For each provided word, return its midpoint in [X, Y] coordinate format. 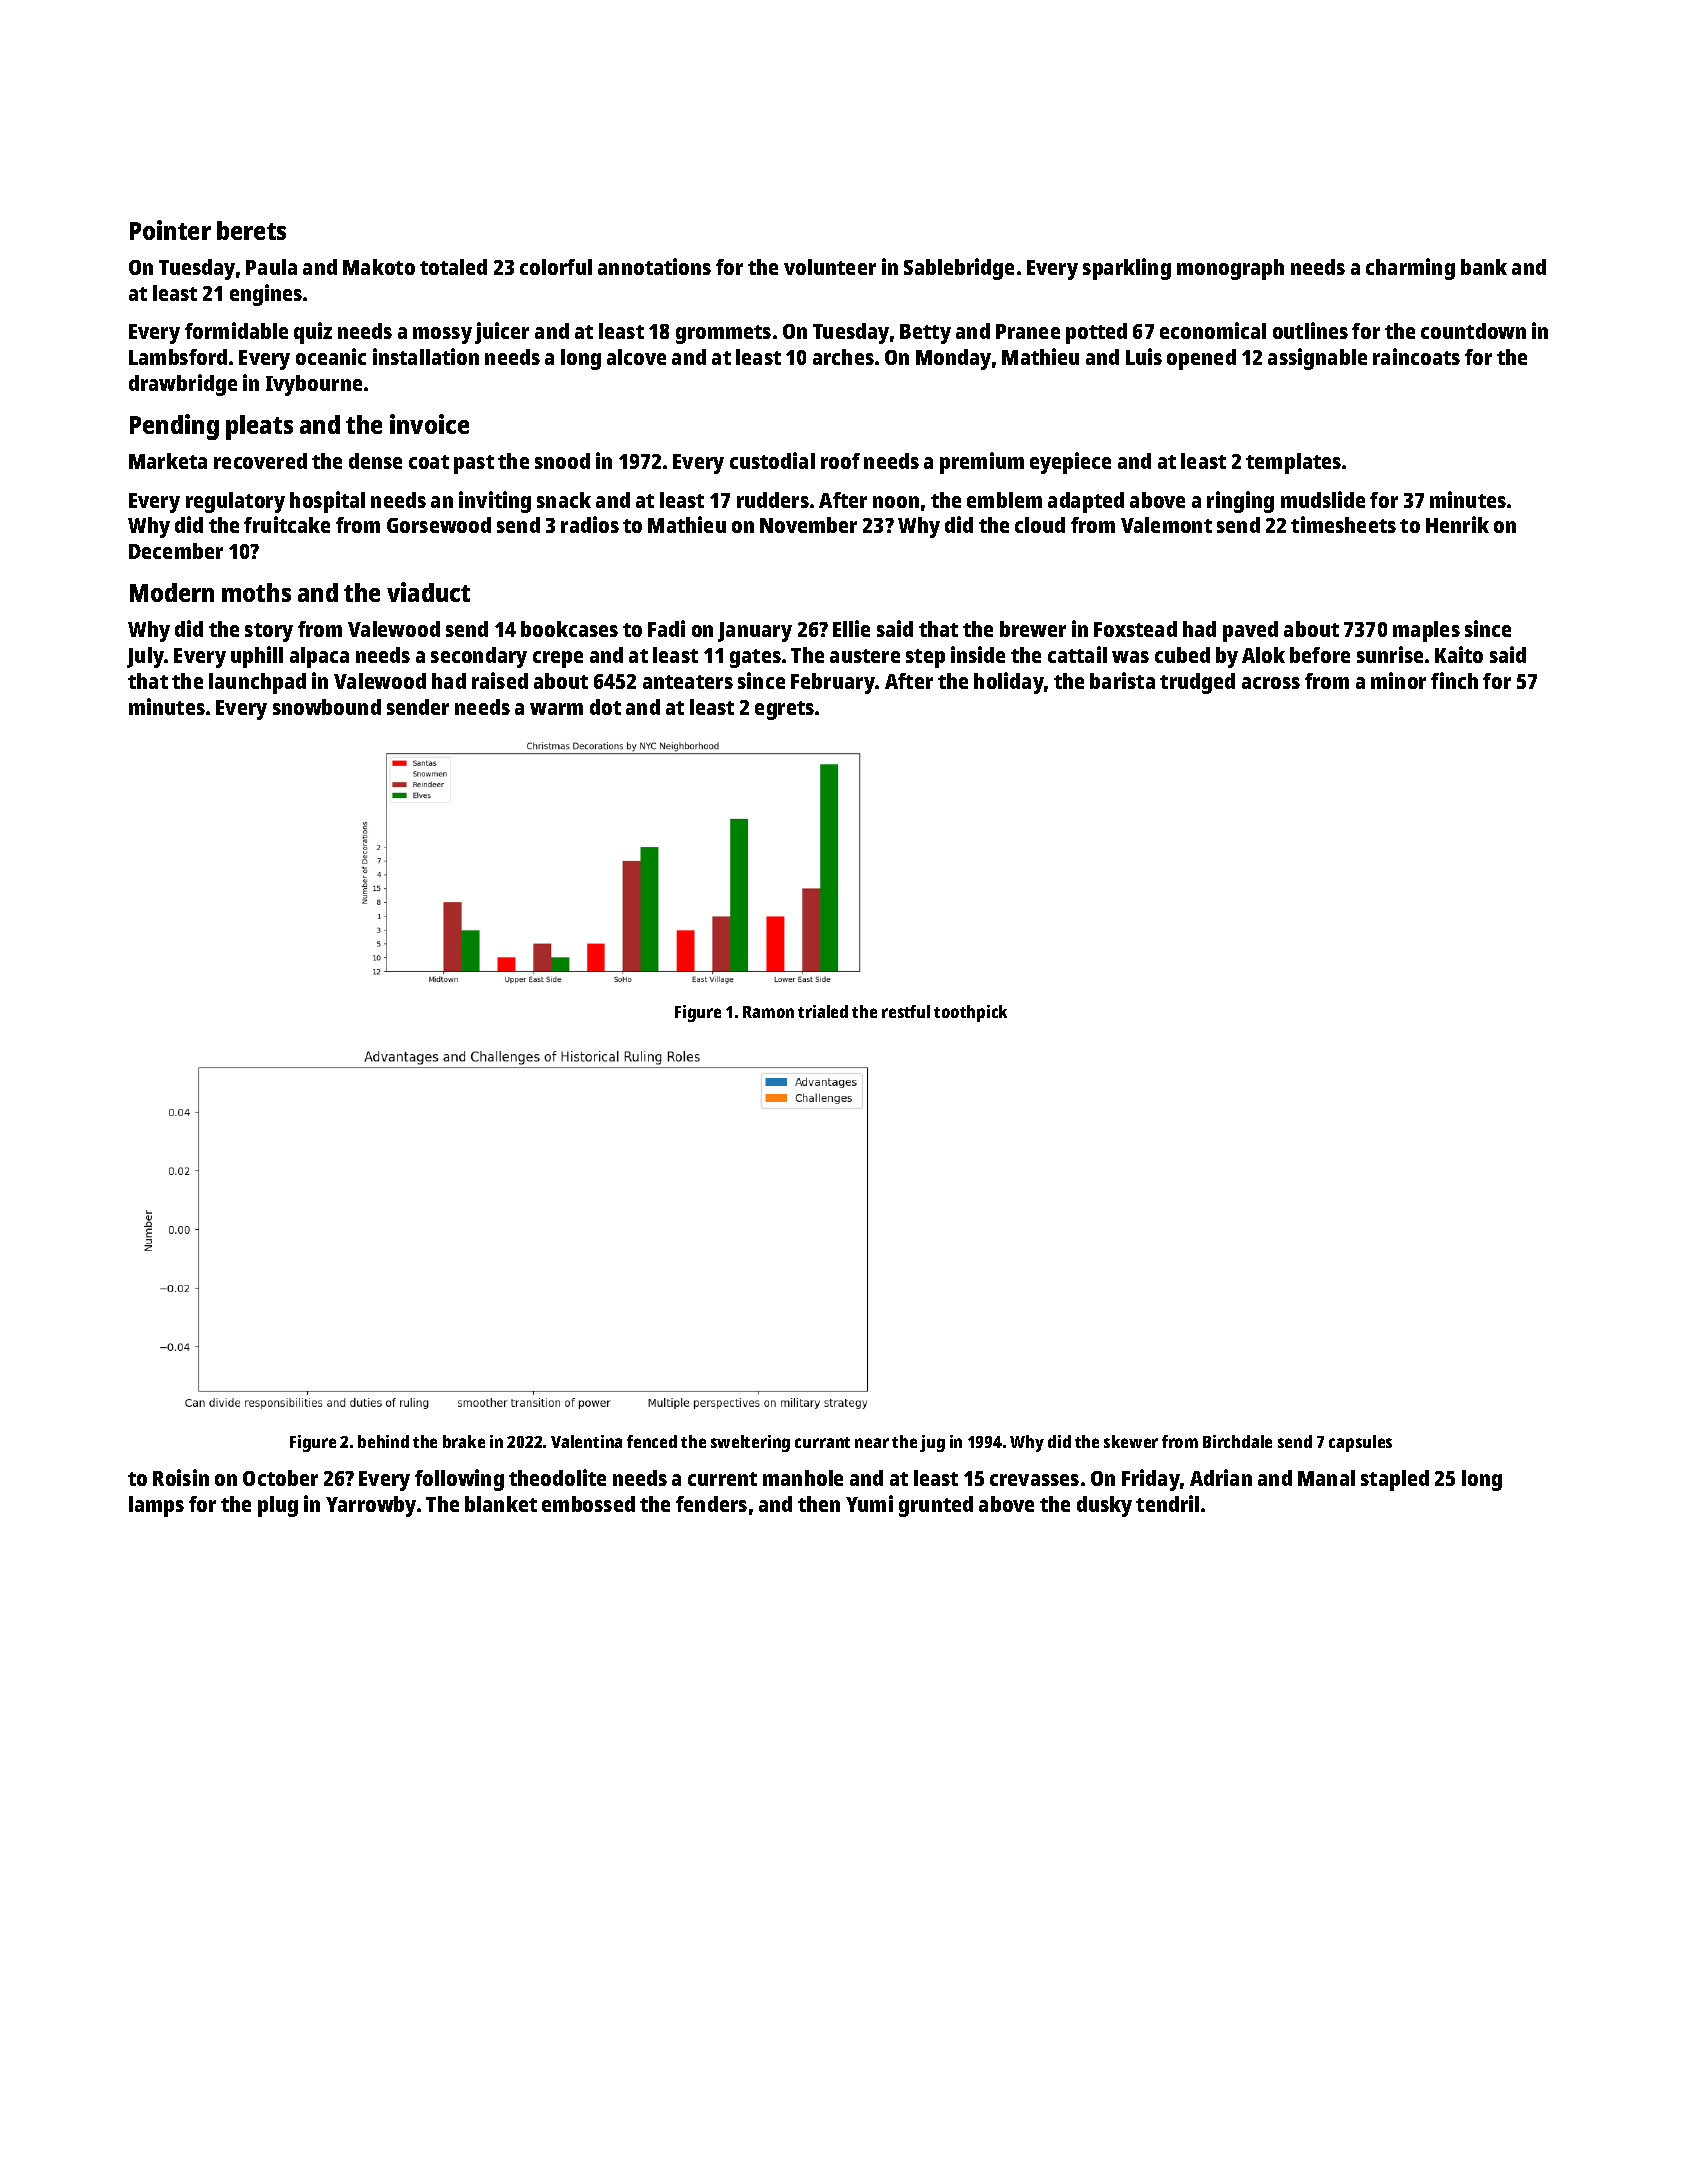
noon [896, 502]
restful [906, 1011]
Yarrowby [371, 1506]
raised [500, 680]
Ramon [768, 1012]
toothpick [970, 1013]
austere [865, 656]
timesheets [1343, 524]
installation [426, 356]
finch [1454, 680]
